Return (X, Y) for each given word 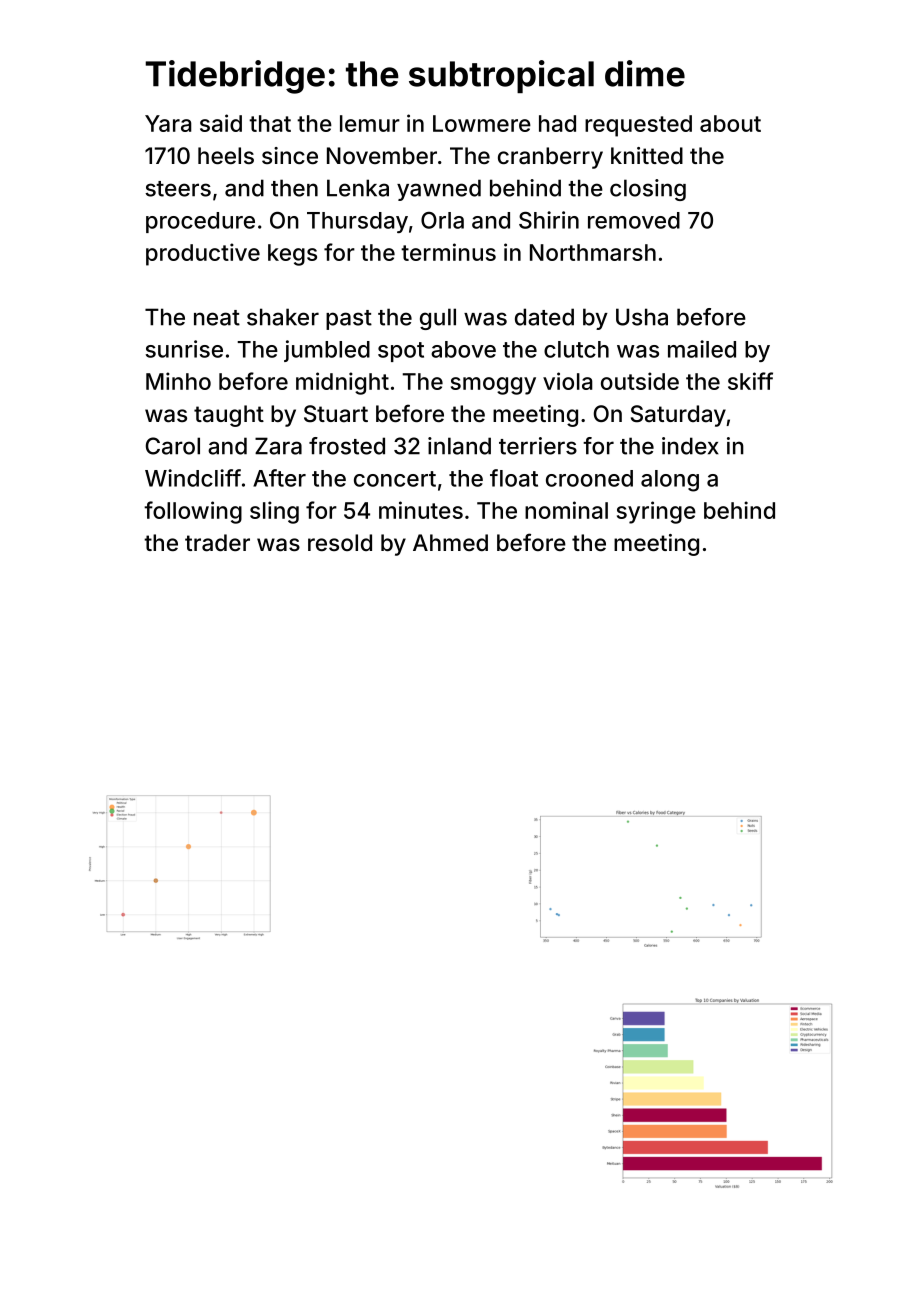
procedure (200, 222)
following (193, 512)
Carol (173, 446)
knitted (647, 155)
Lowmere (482, 123)
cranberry (550, 158)
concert (395, 479)
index (690, 446)
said (221, 123)
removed (634, 220)
